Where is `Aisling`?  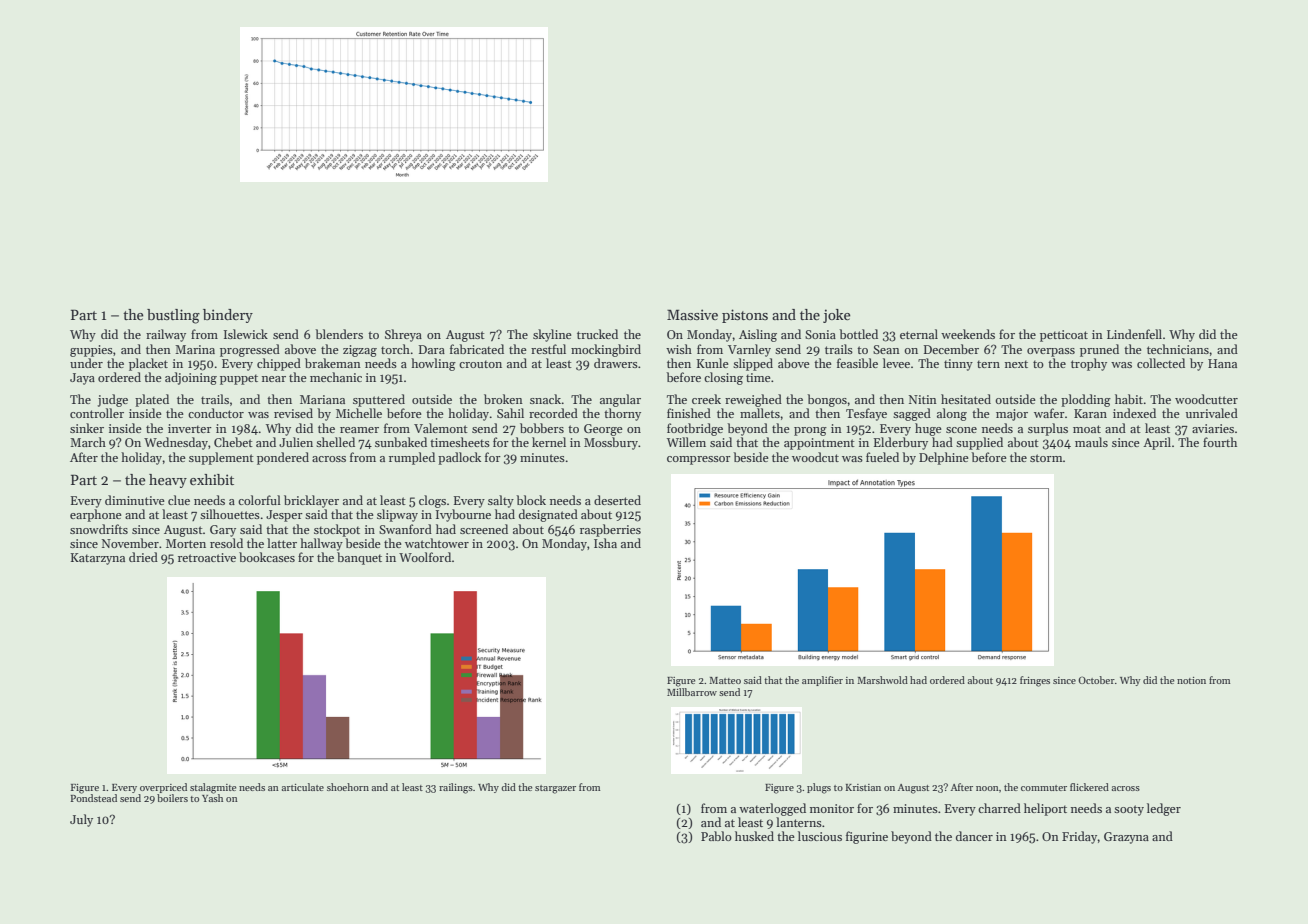
Aisling is located at coordinates (758, 335).
